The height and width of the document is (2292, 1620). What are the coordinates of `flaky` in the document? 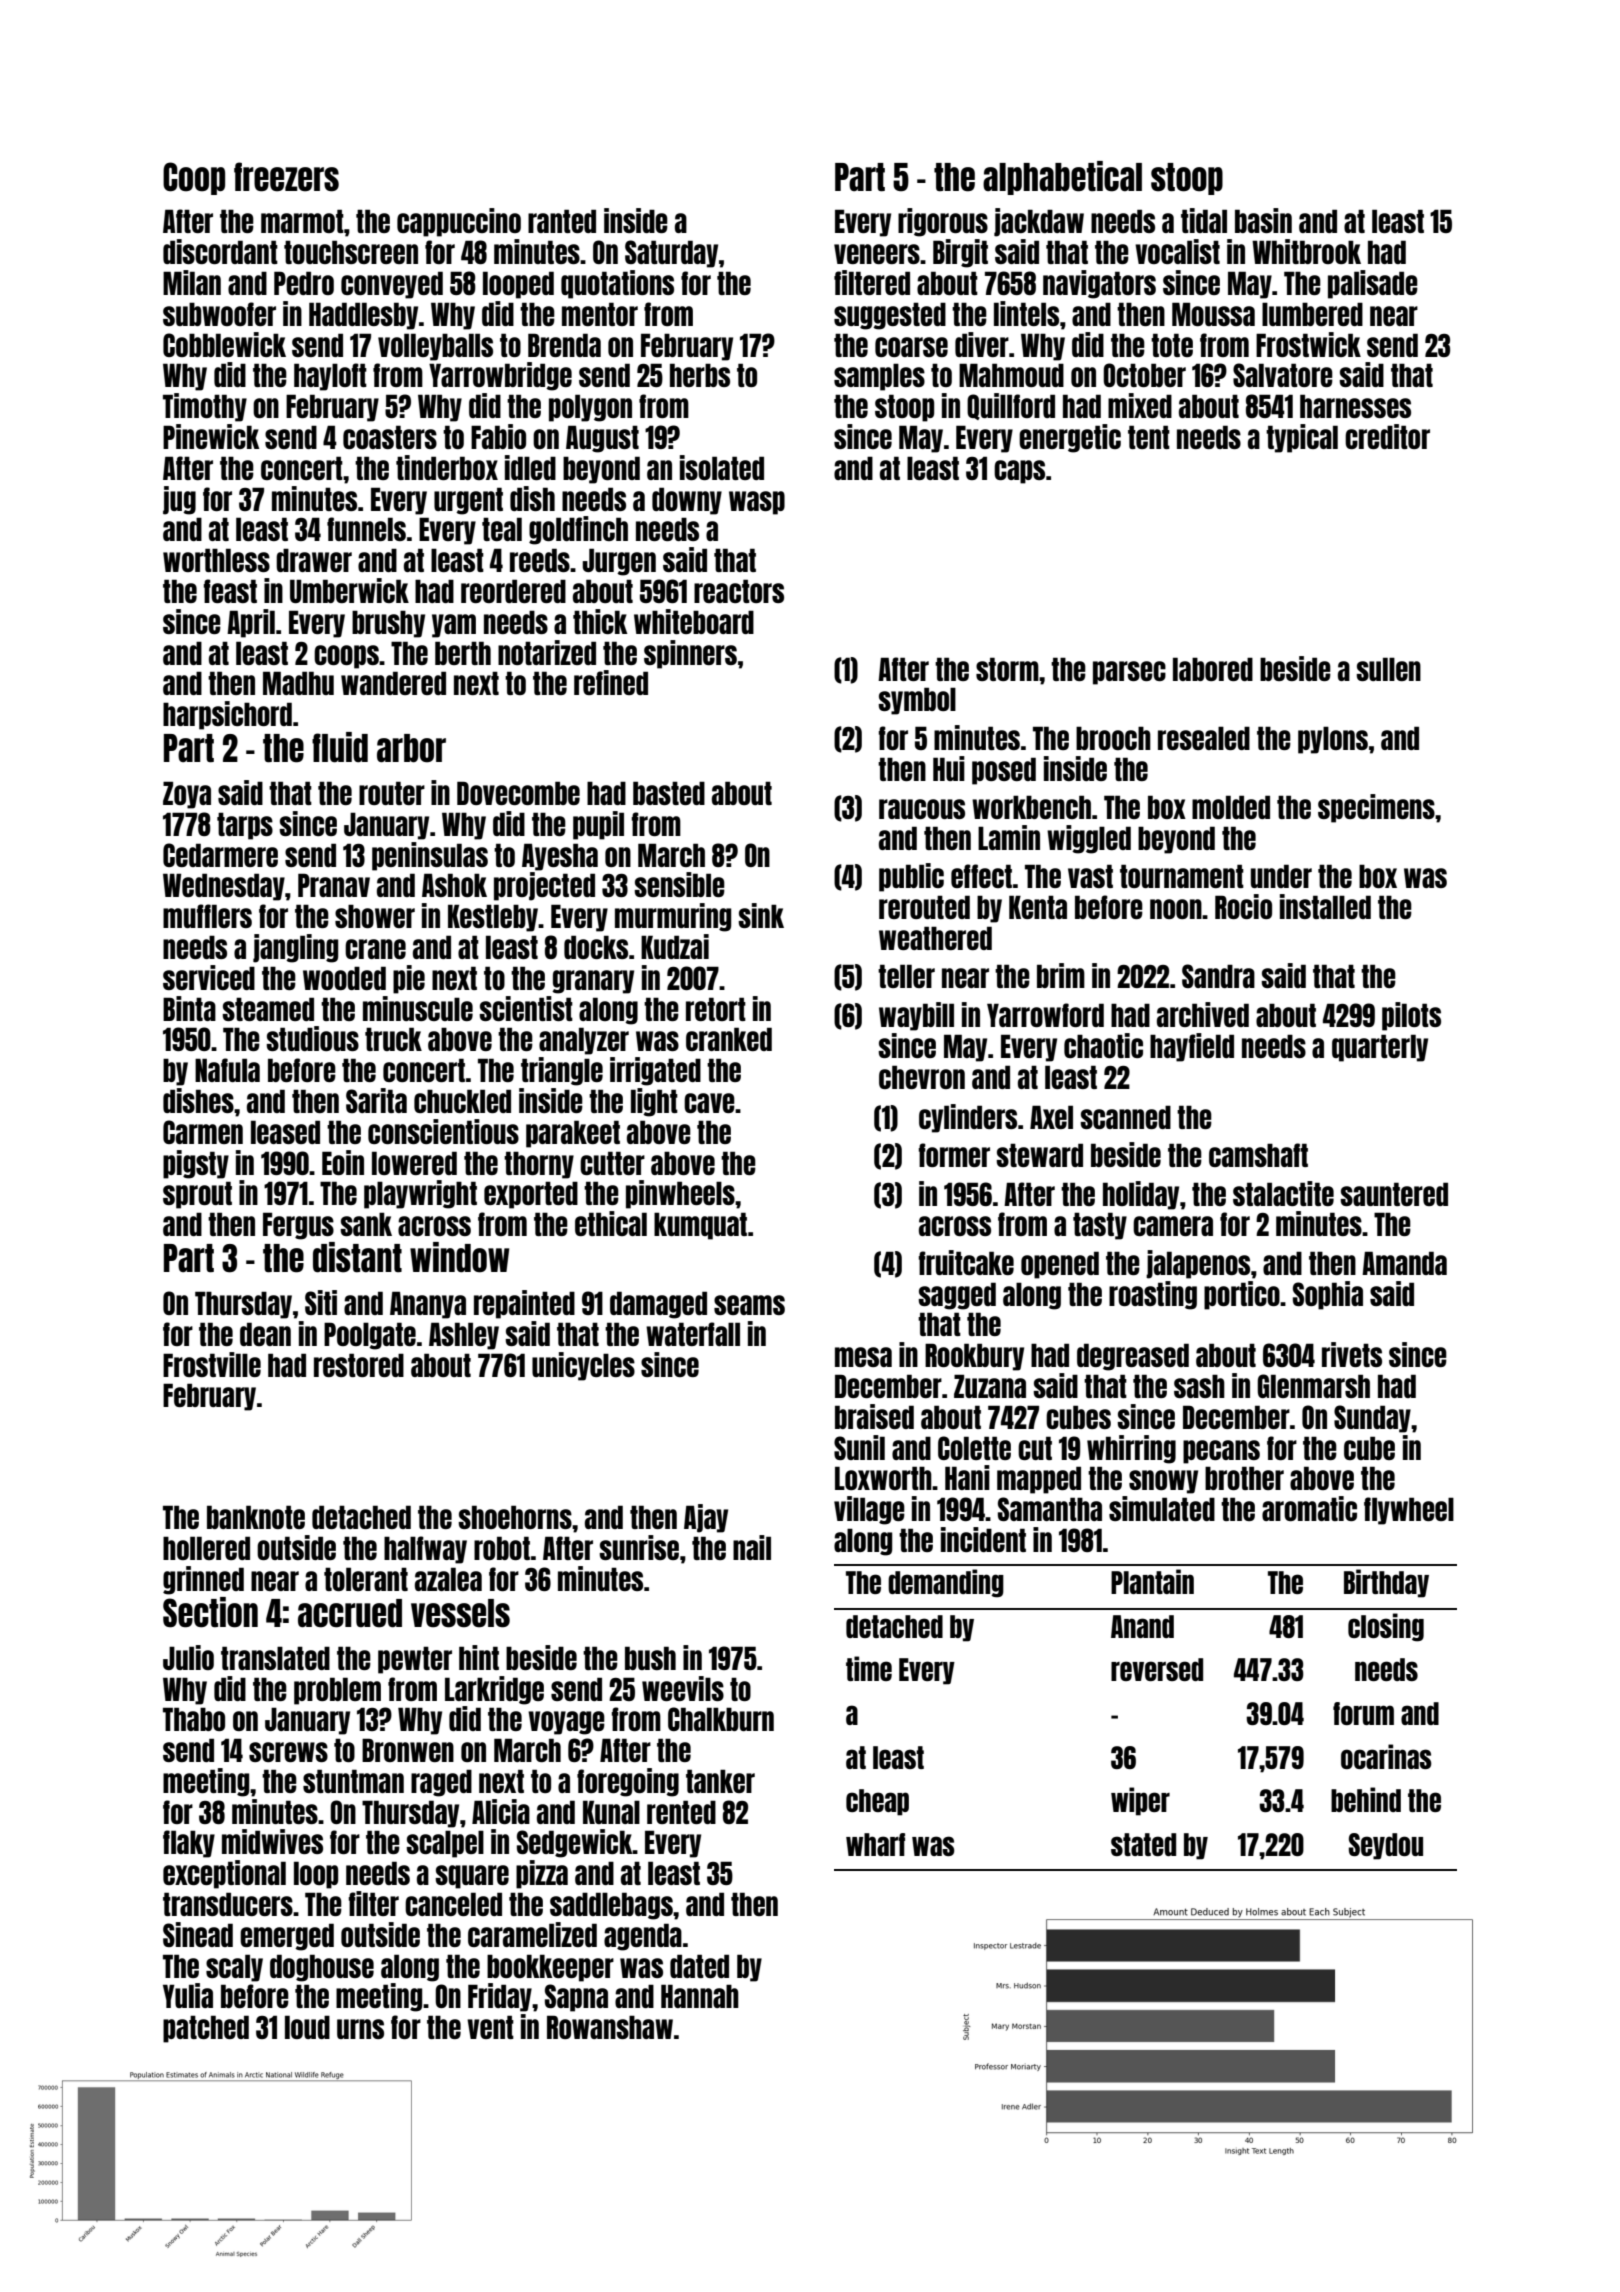 It's located at (189, 1844).
